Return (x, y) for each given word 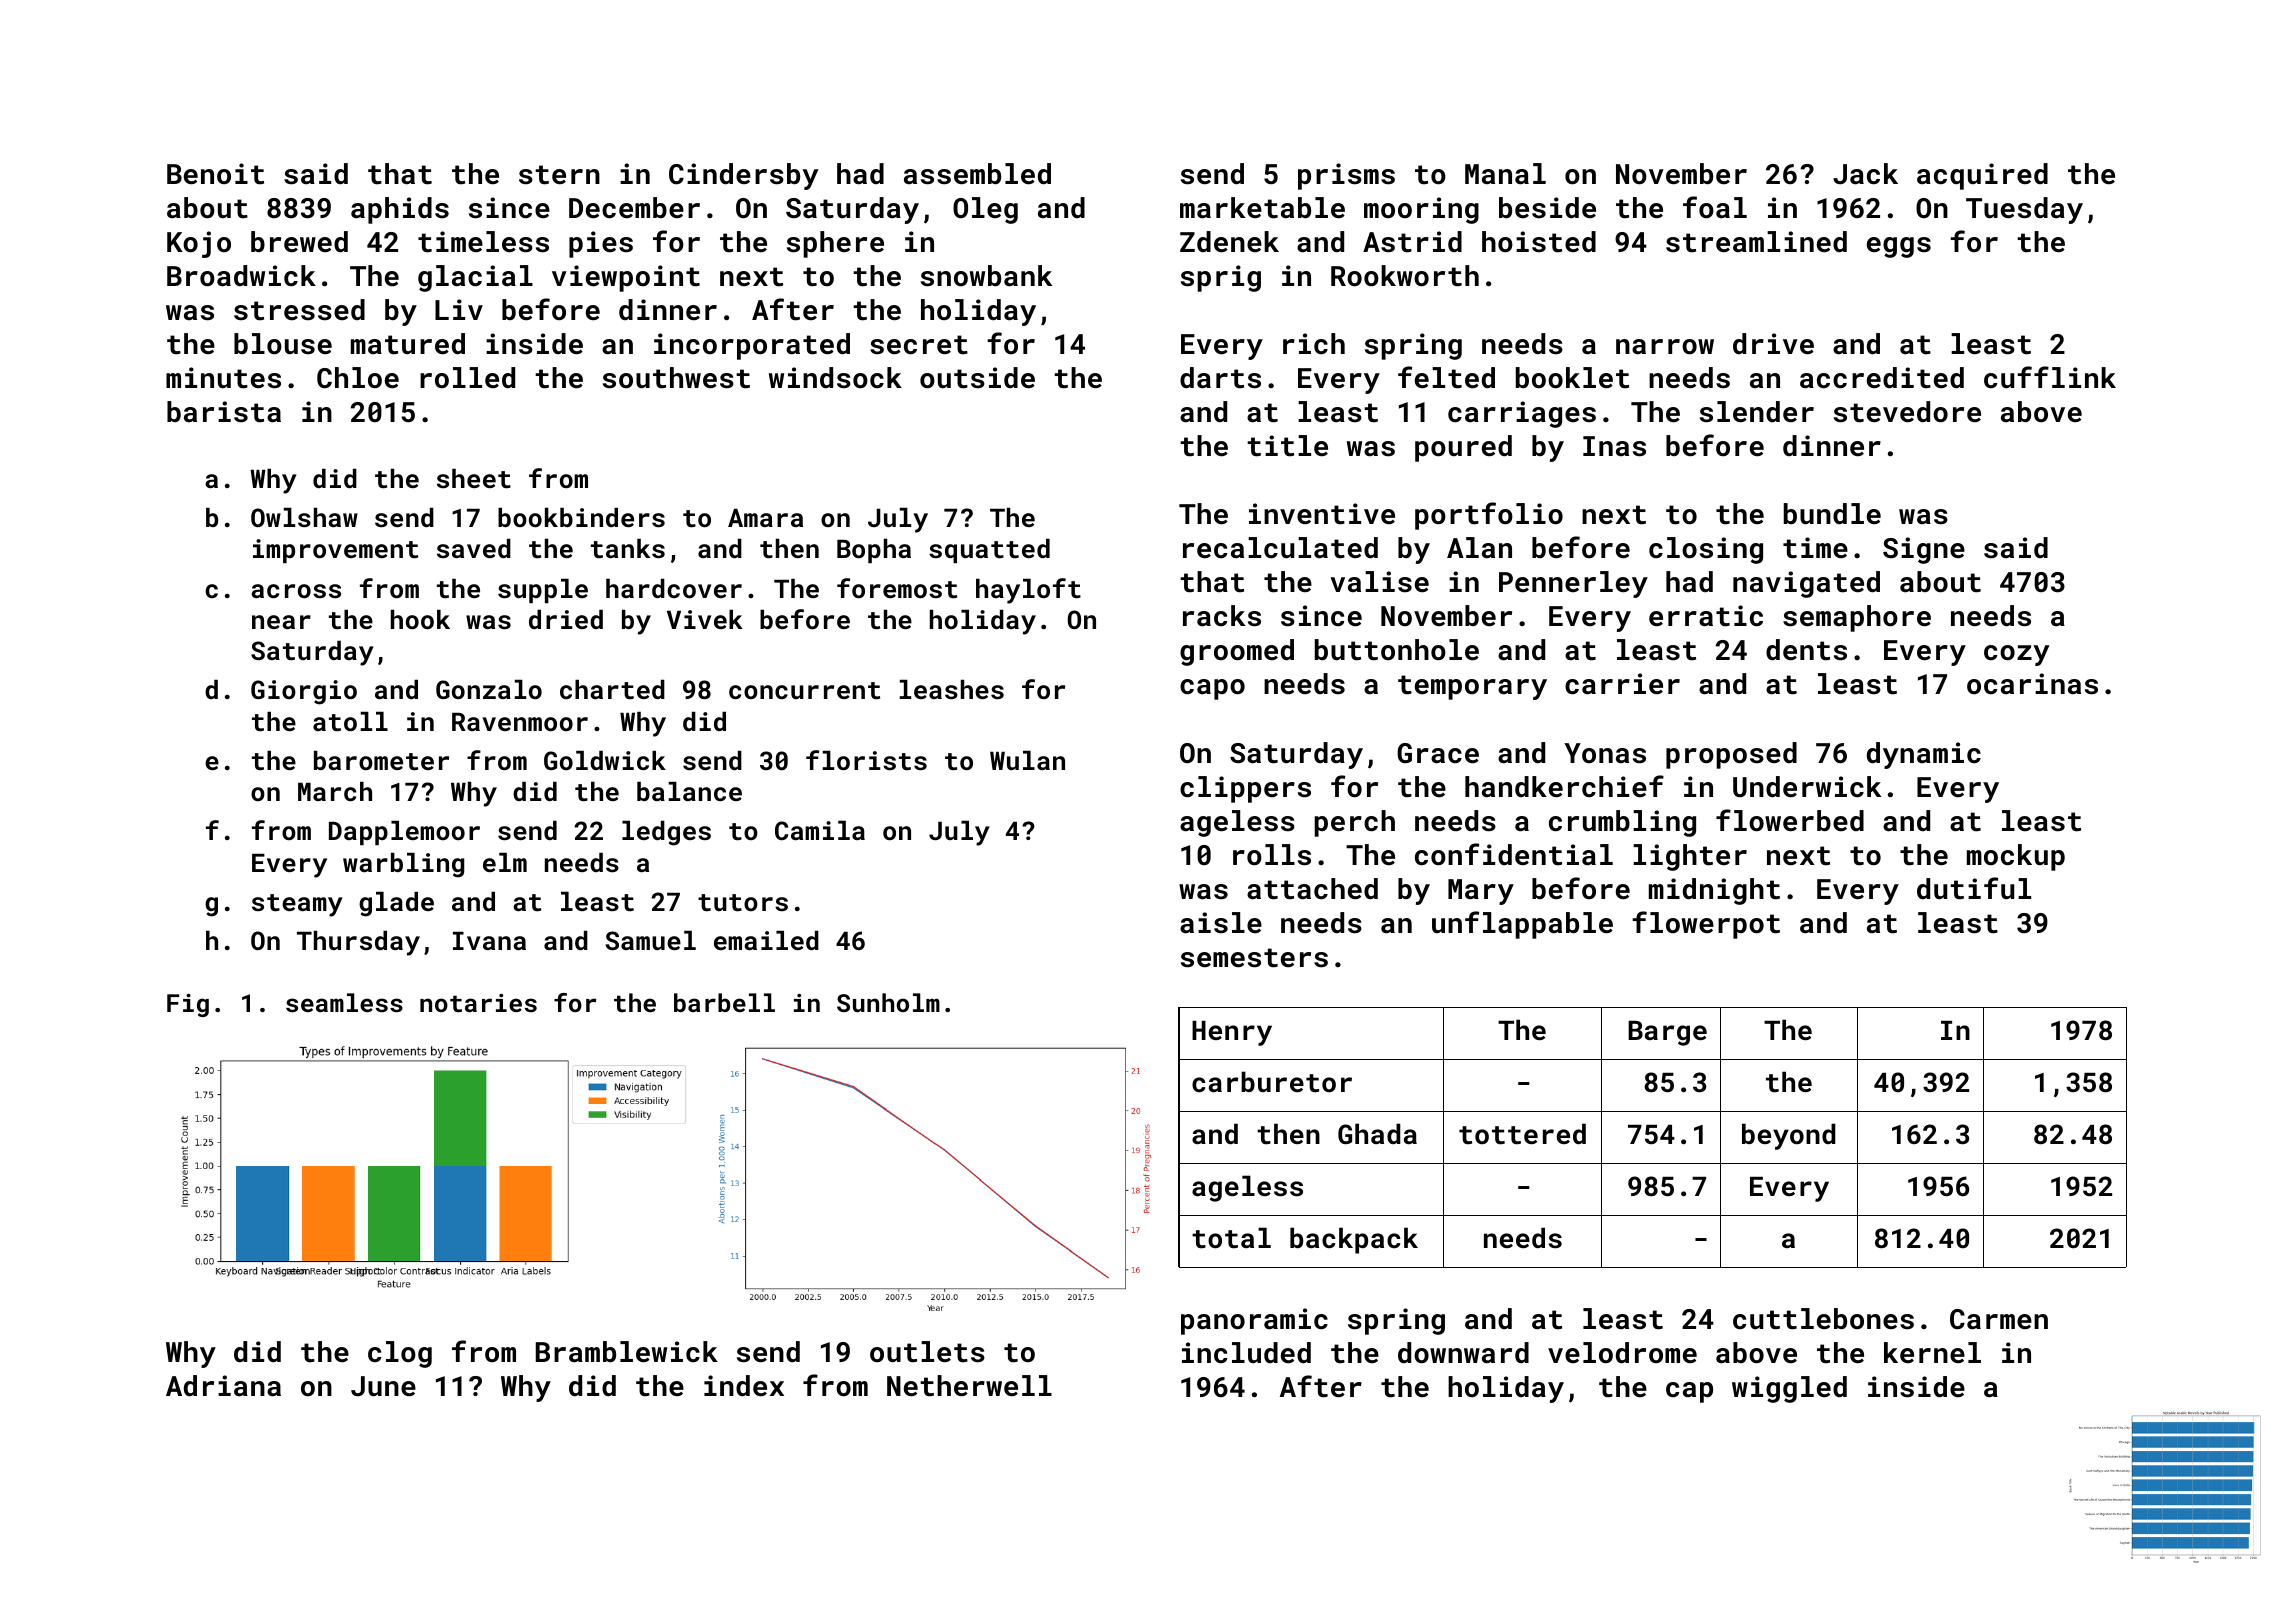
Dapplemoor (404, 833)
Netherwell (969, 1386)
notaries (478, 1003)
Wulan (1027, 760)
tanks (628, 549)
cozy (2016, 655)
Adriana (223, 1386)
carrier (1622, 684)
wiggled (1789, 1389)
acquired (1982, 176)
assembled (977, 174)
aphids (400, 210)
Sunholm (888, 1002)
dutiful (1974, 888)
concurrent (804, 690)
